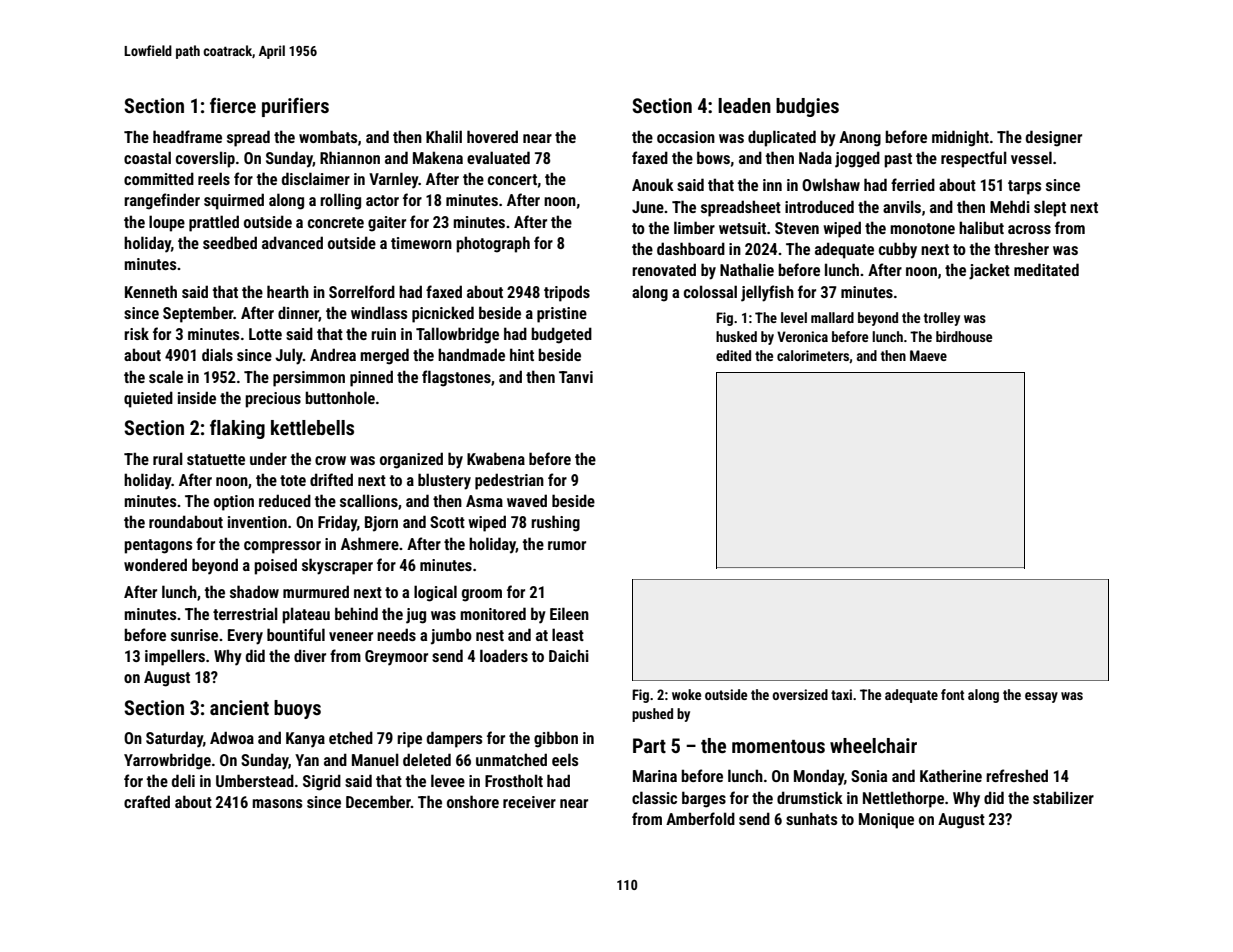  Describe the element at coordinates (832, 317) in the page. I see `mallard` at that location.
